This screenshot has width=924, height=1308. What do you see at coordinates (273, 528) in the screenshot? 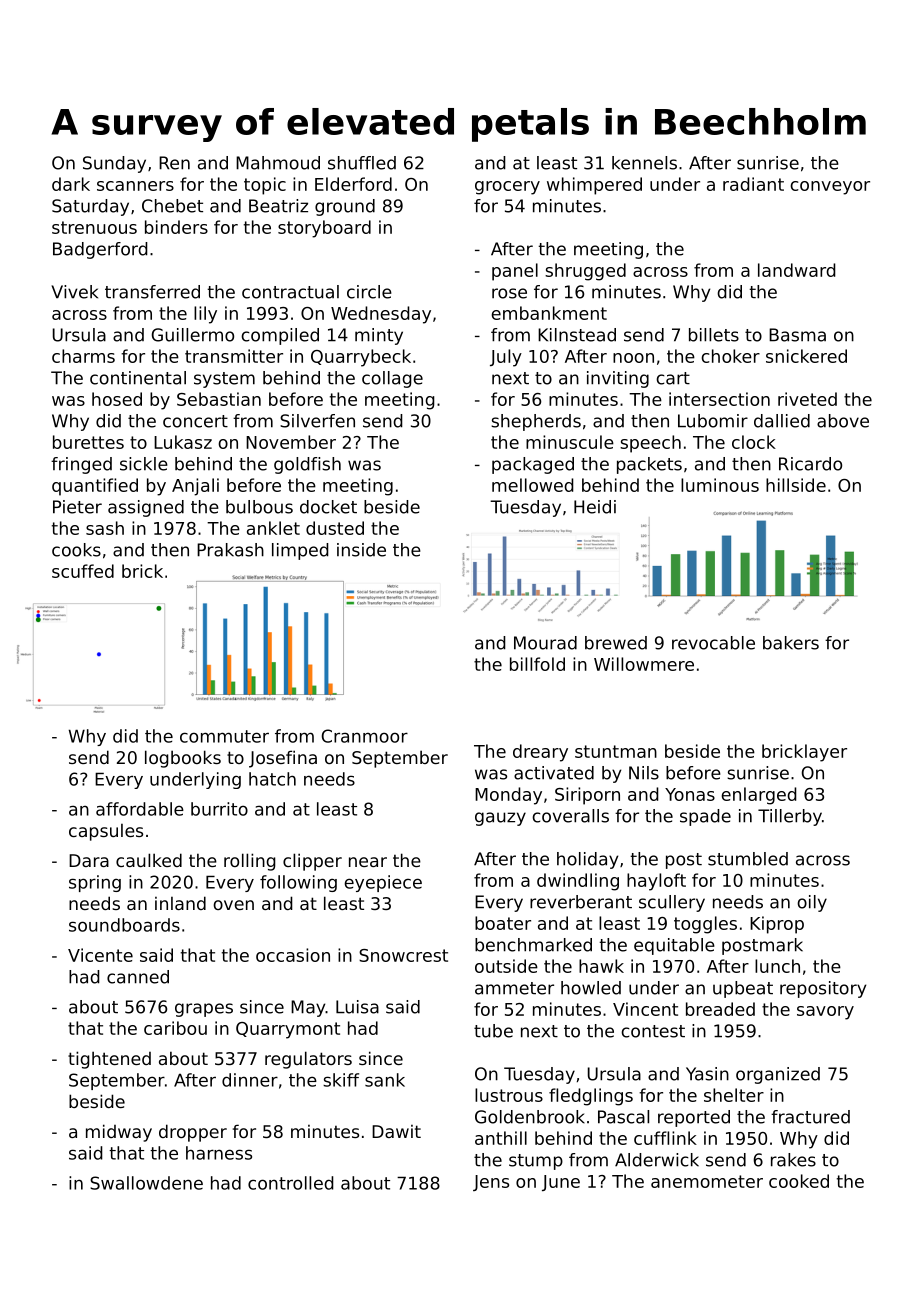
I see `anklet` at bounding box center [273, 528].
